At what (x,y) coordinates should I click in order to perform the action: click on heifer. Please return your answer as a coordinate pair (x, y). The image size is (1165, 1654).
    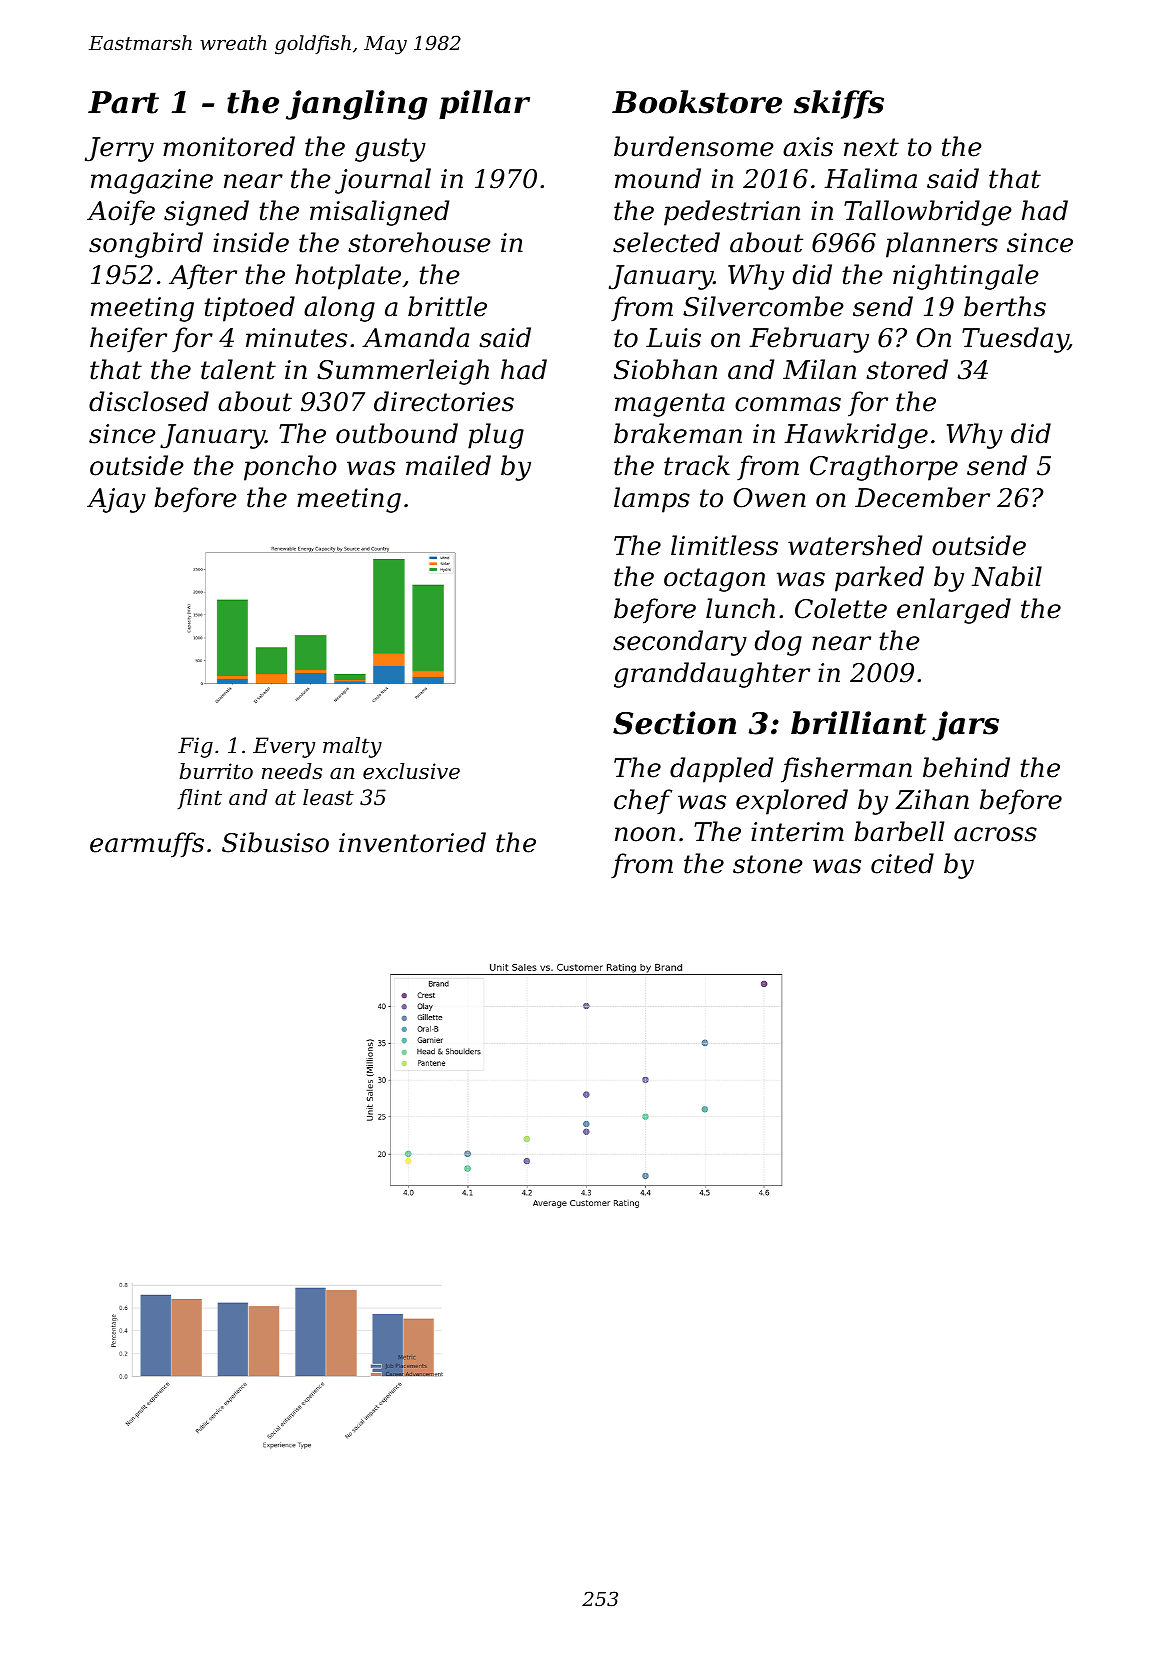
    Looking at the image, I should click on (128, 340).
